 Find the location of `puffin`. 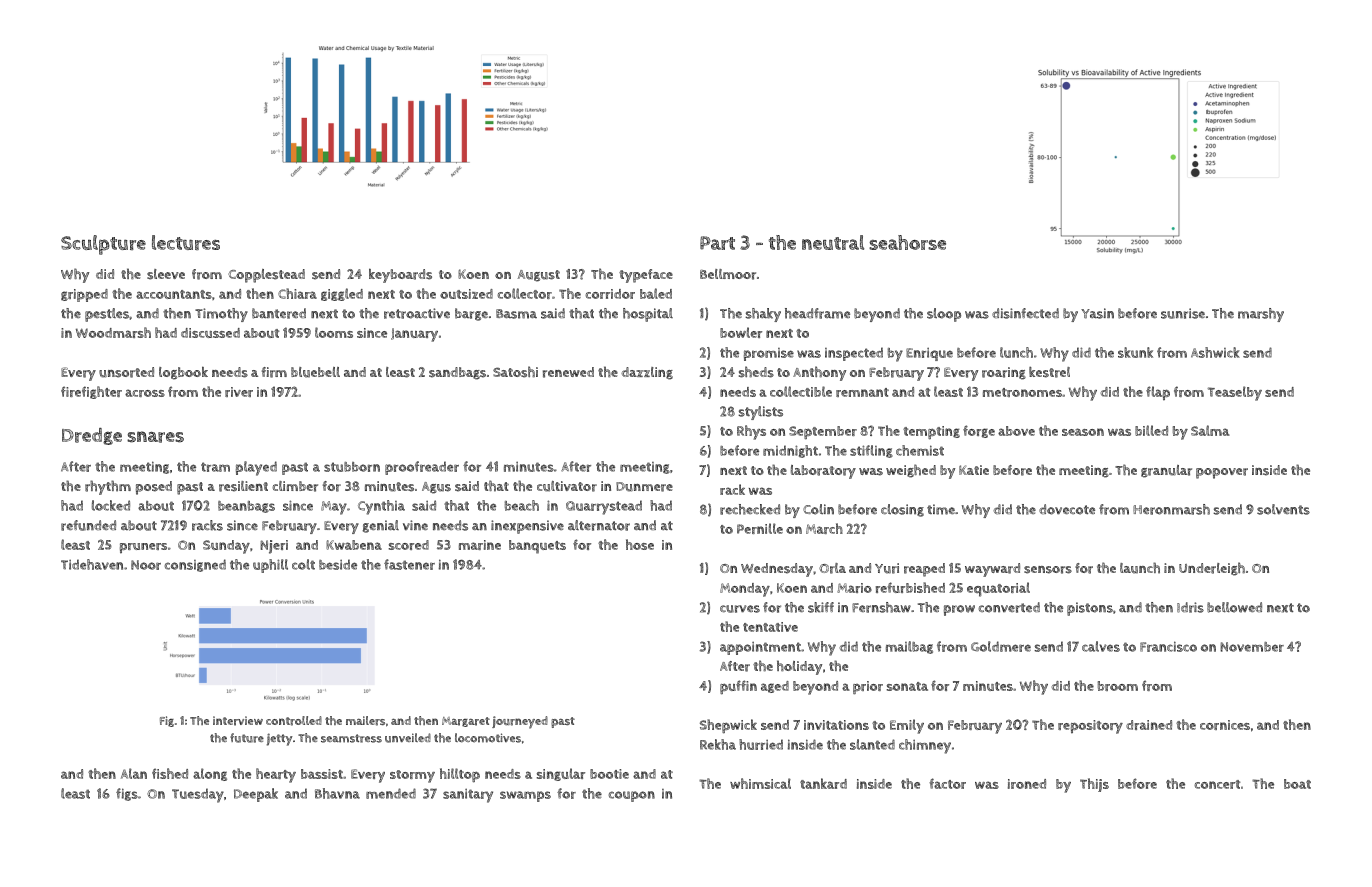

puffin is located at coordinates (738, 687).
